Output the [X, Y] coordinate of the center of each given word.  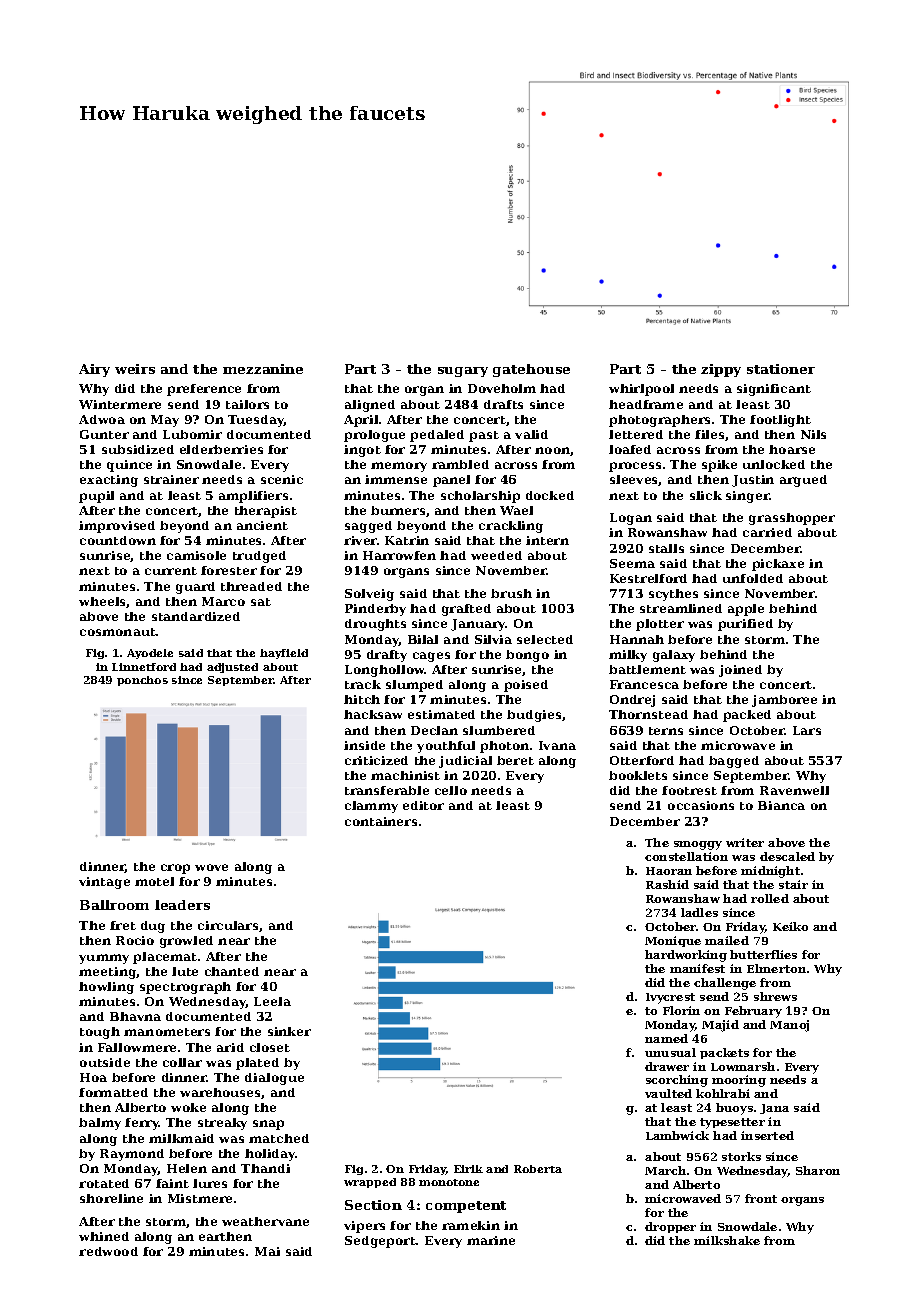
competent [466, 1207]
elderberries [221, 449]
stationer [781, 369]
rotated [104, 1183]
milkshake [727, 1240]
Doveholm [502, 388]
